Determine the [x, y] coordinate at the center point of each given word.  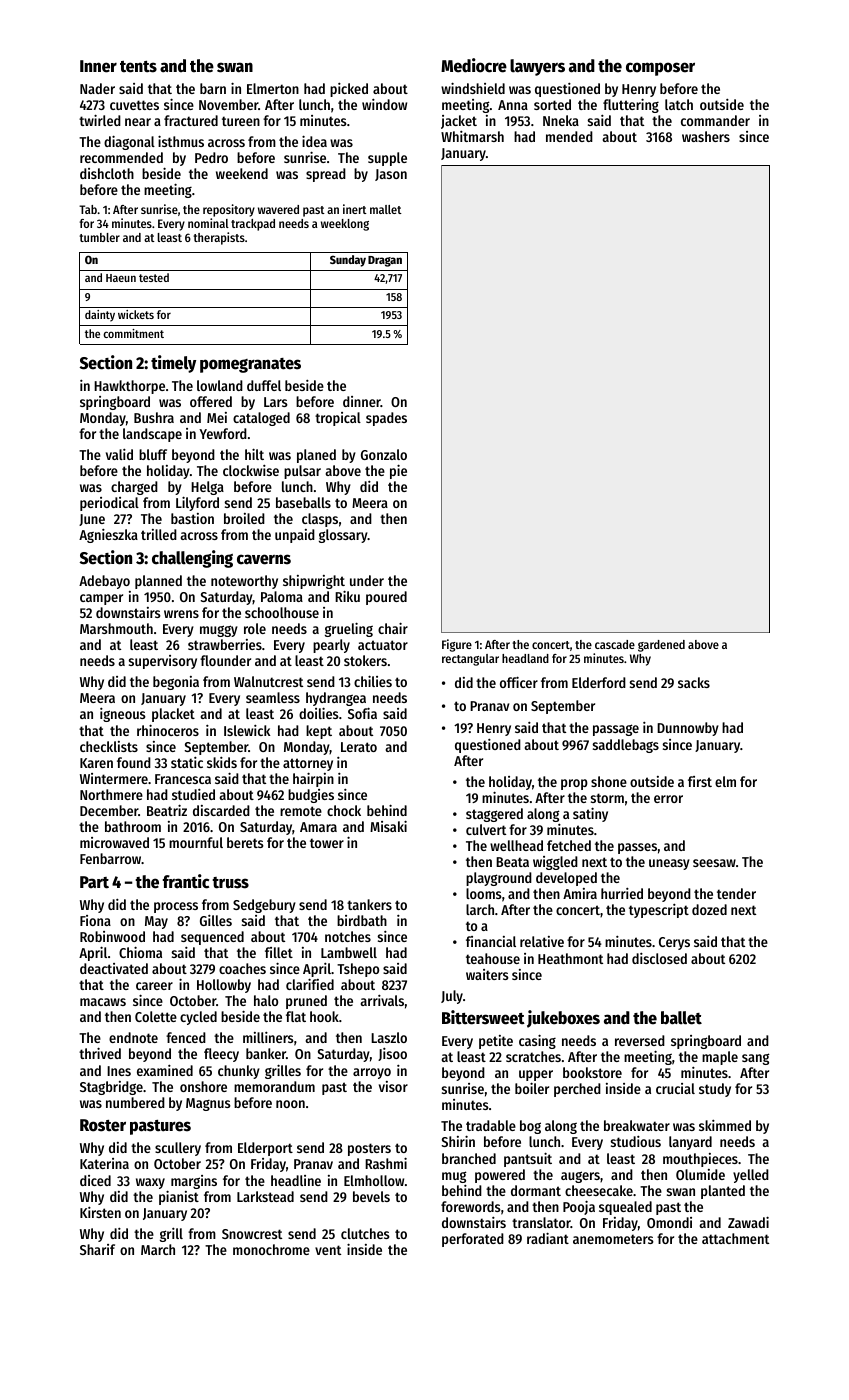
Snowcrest [252, 1234]
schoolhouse [282, 612]
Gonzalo [384, 454]
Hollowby [224, 986]
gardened [661, 646]
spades [386, 419]
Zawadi [748, 1222]
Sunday [348, 261]
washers [706, 136]
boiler [532, 1088]
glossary [343, 536]
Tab [88, 209]
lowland [220, 385]
